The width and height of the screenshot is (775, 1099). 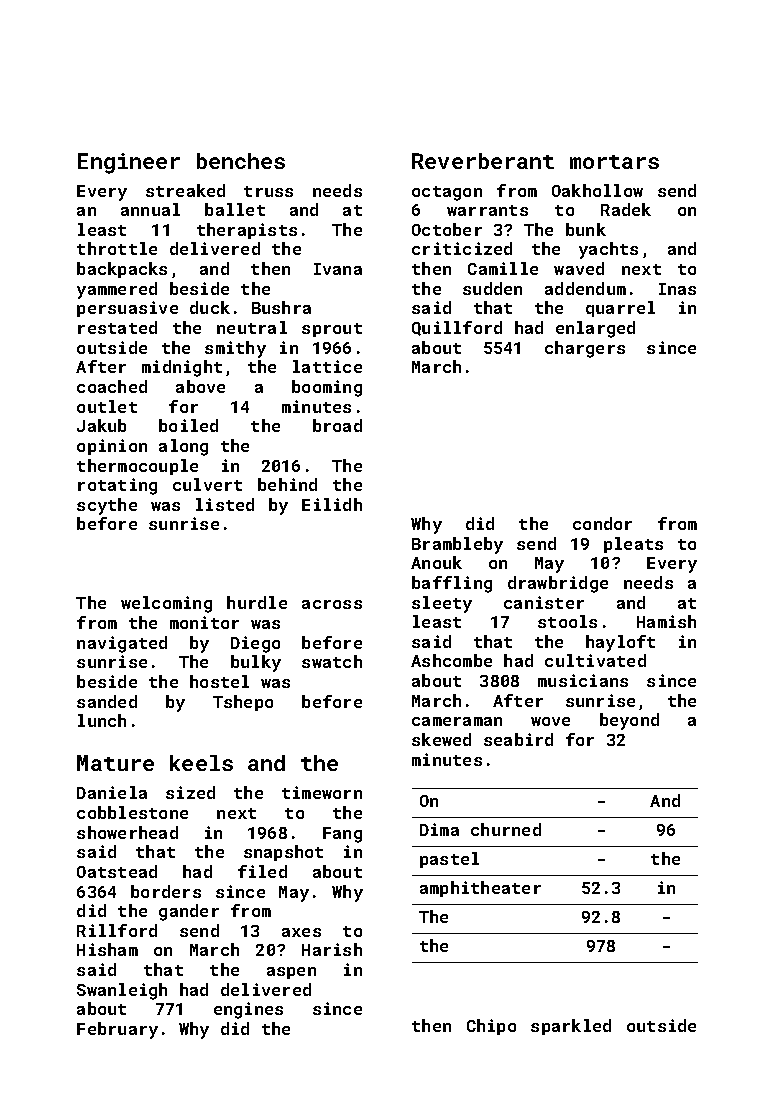 What do you see at coordinates (457, 721) in the screenshot?
I see `cameraman` at bounding box center [457, 721].
